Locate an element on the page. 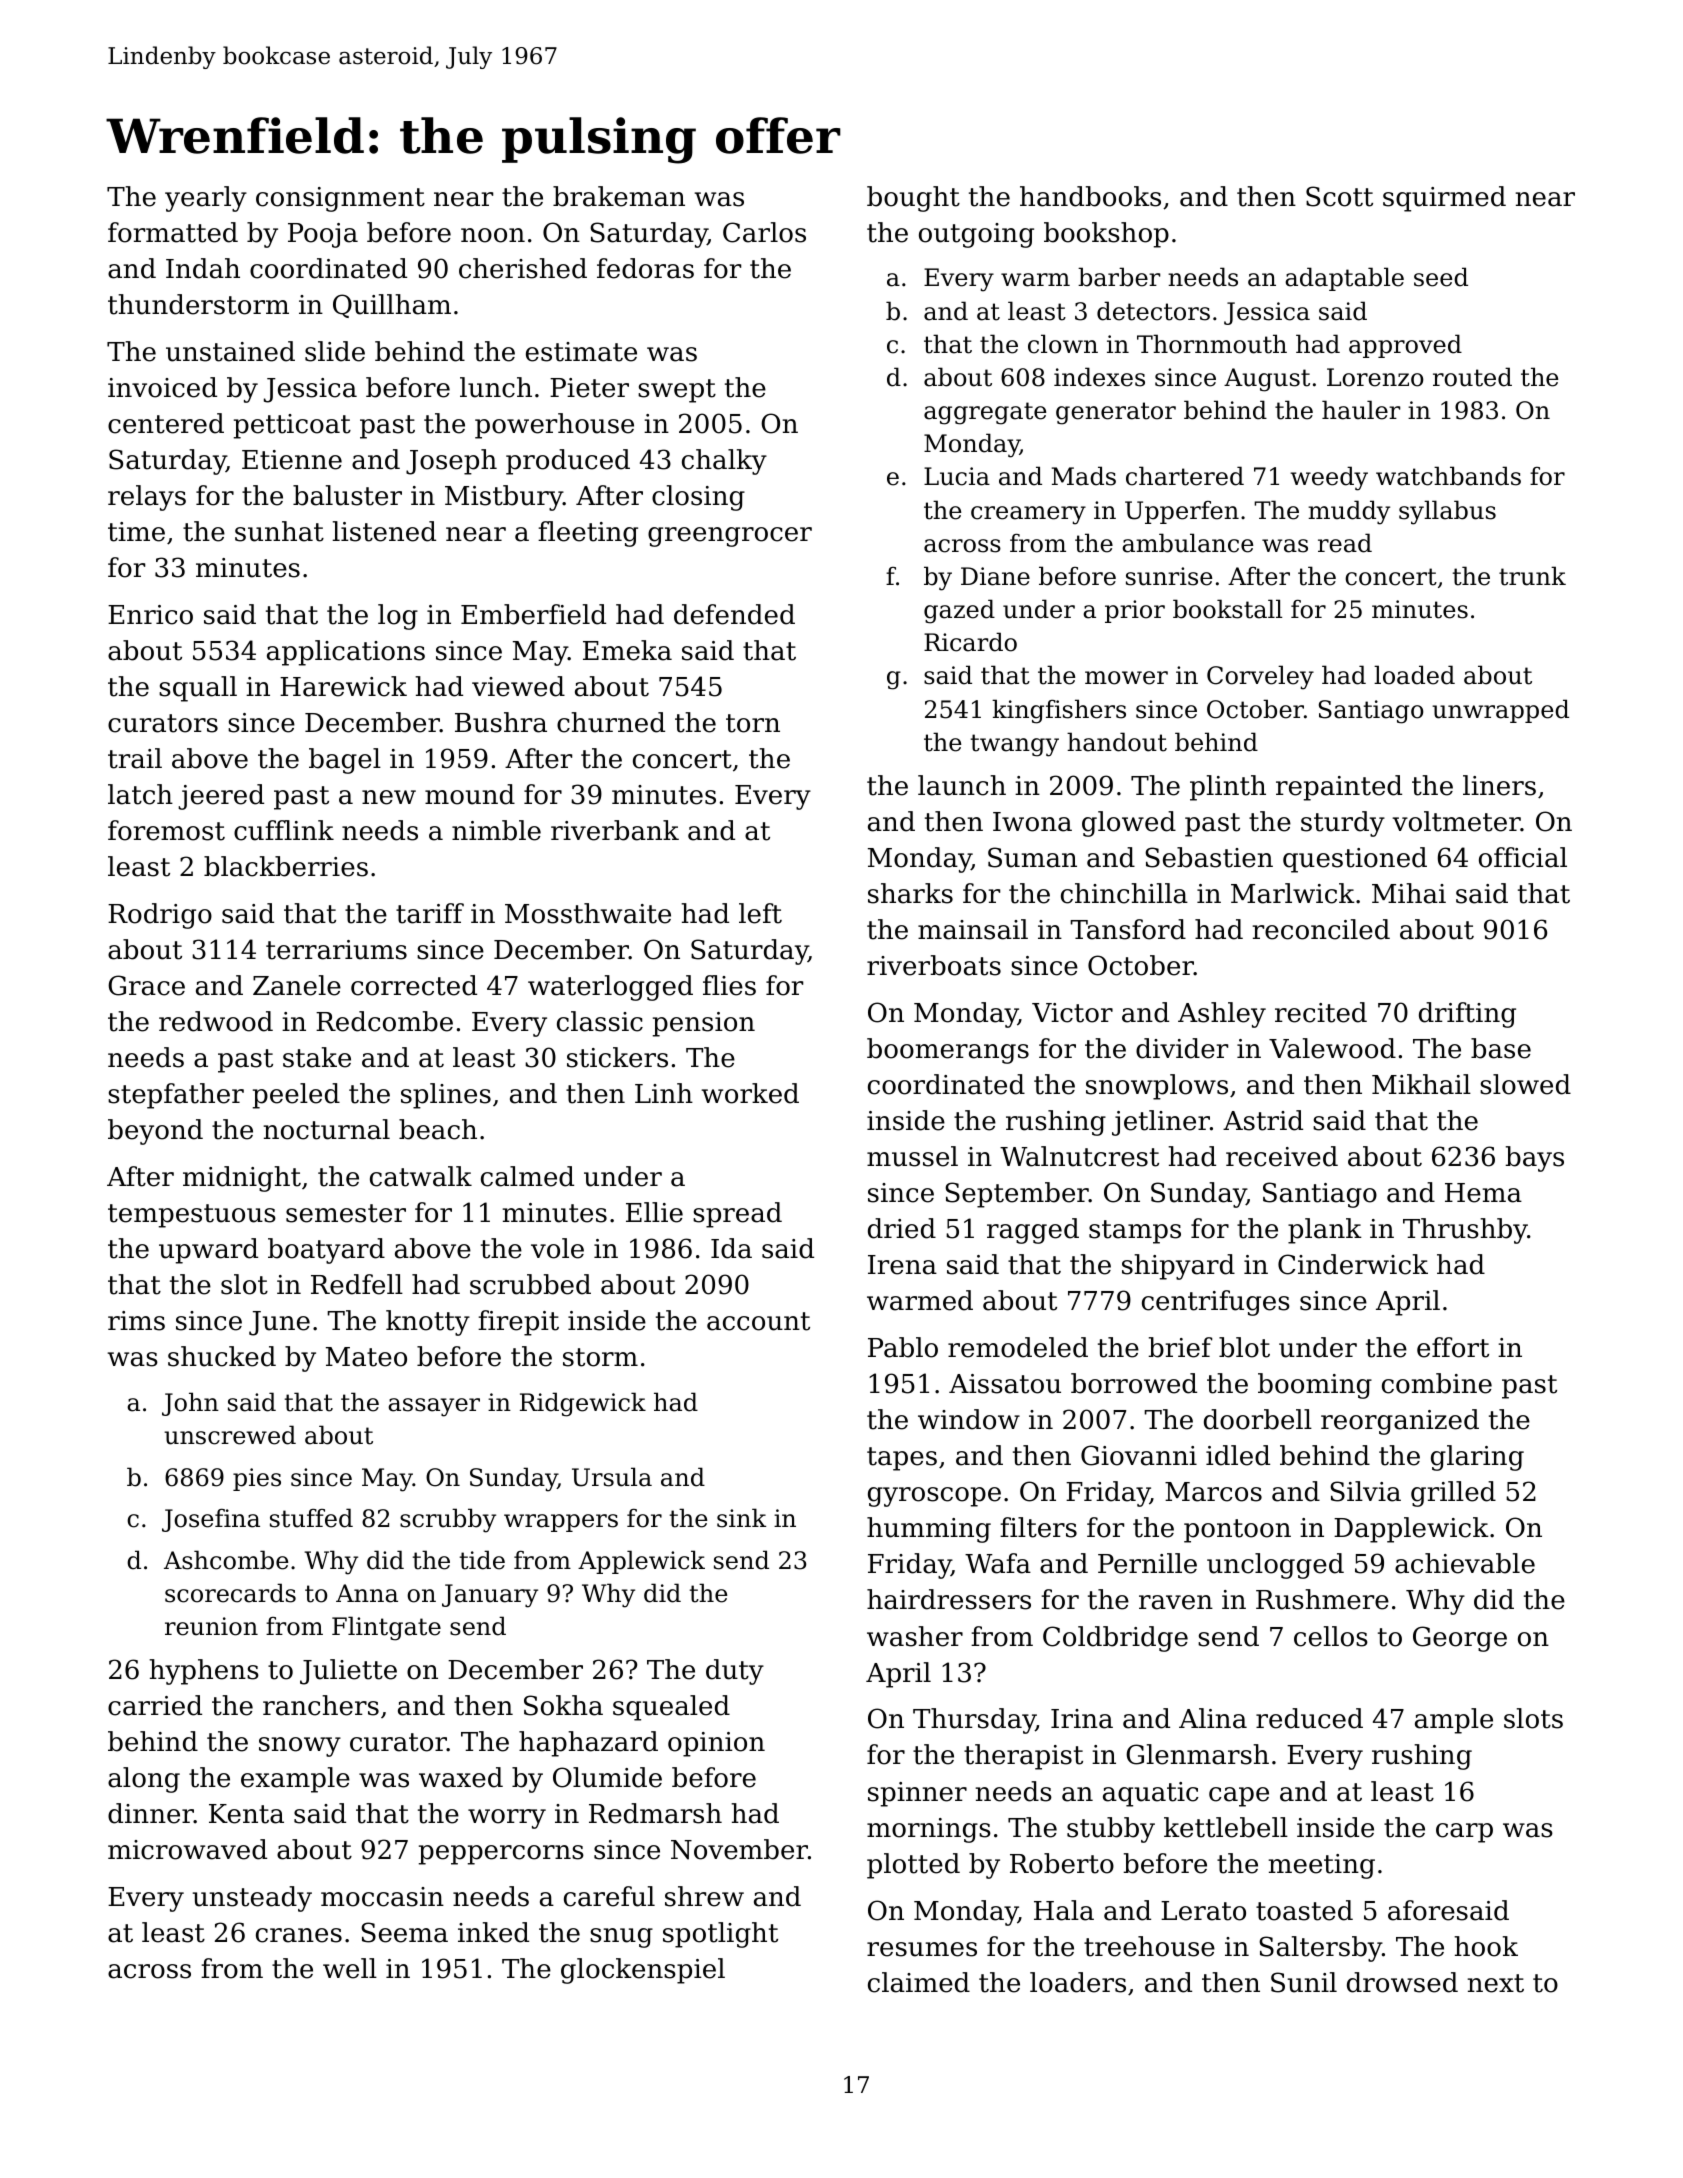 The image size is (1683, 2178). Corveley is located at coordinates (1260, 677).
